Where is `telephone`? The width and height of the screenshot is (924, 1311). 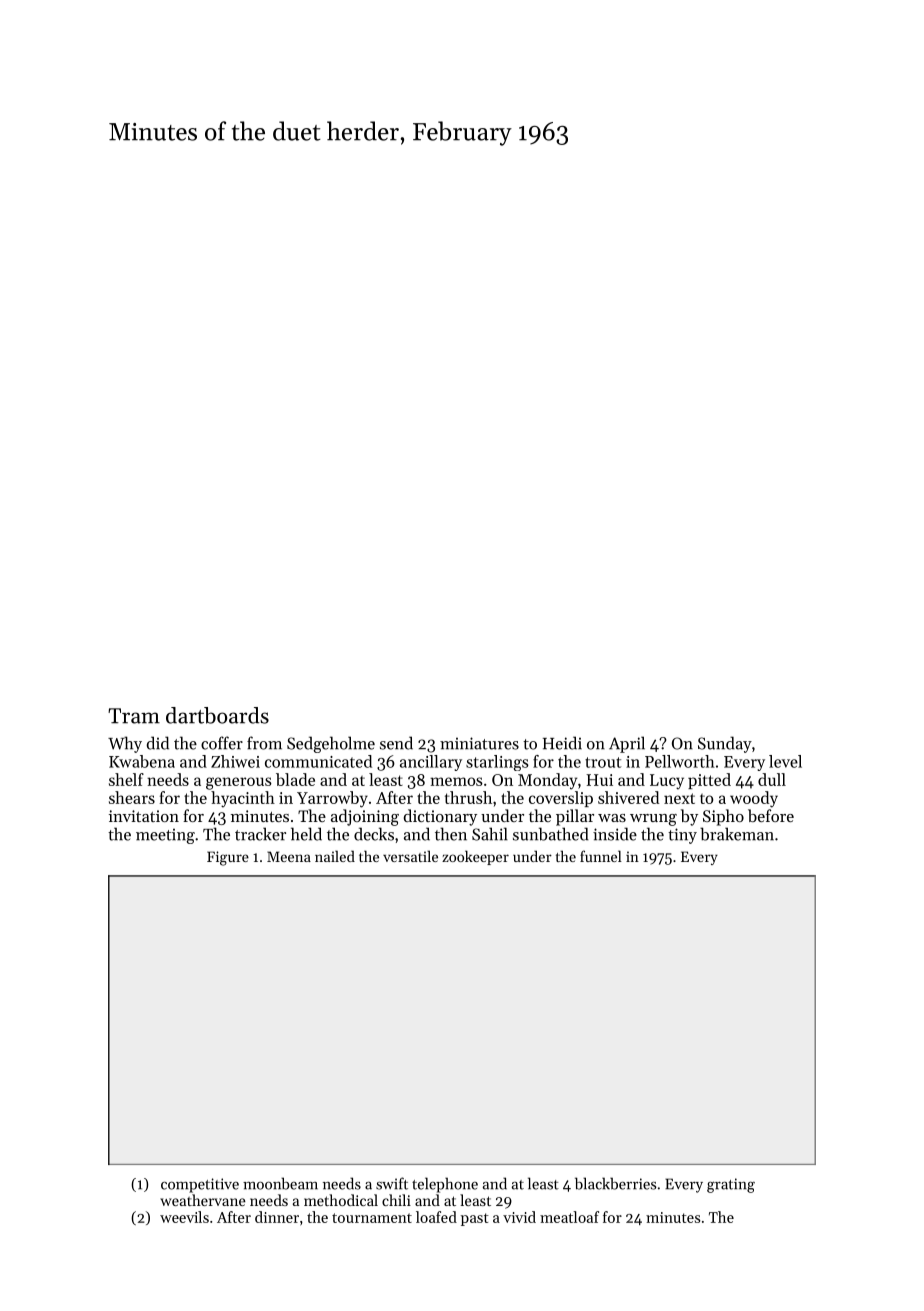 telephone is located at coordinates (445, 1185).
